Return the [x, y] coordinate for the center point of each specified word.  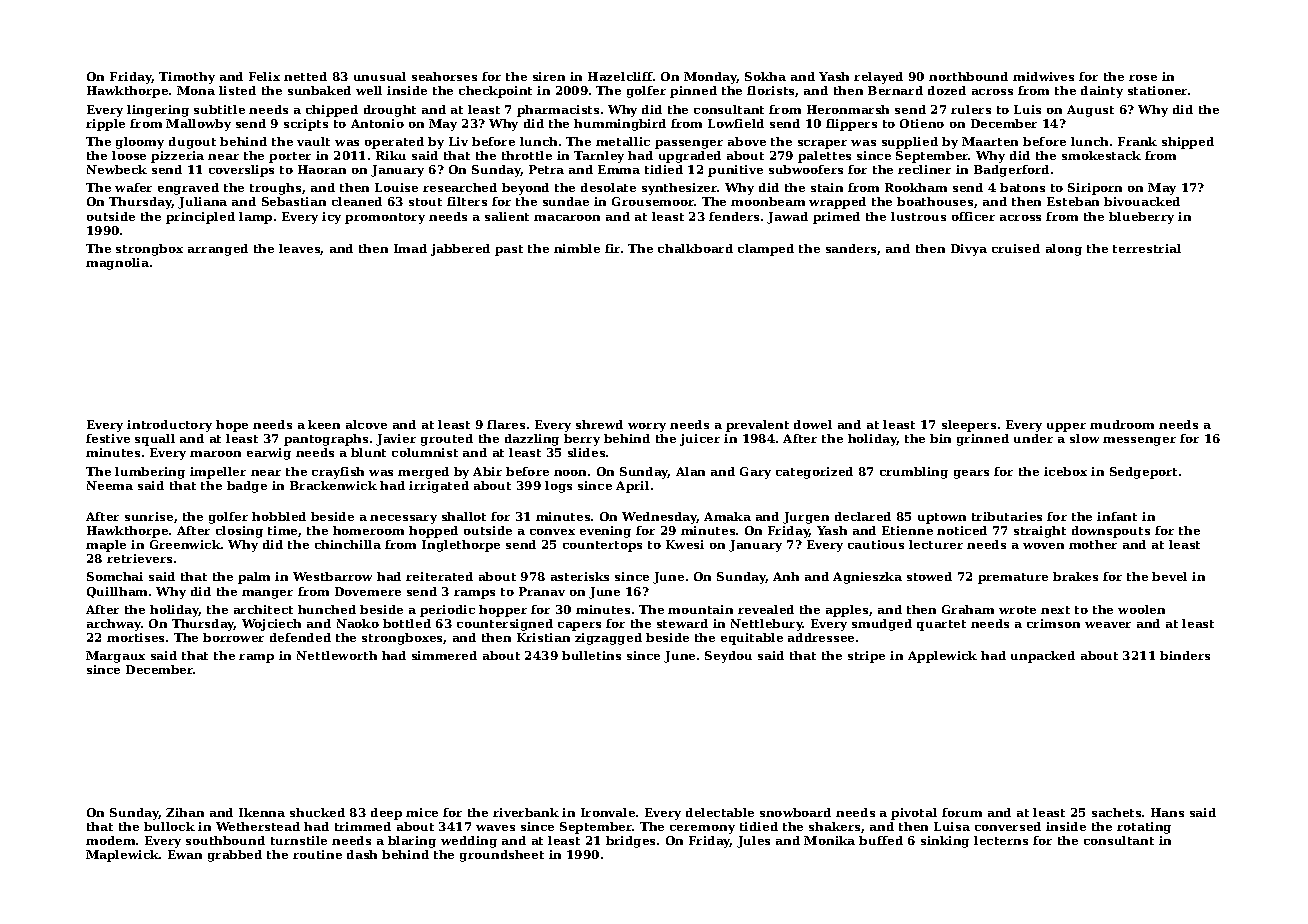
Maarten [990, 141]
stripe [866, 657]
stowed [929, 576]
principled [200, 218]
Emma [619, 169]
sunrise [149, 516]
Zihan [185, 812]
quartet [941, 625]
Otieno [922, 123]
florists [770, 90]
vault [313, 141]
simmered [444, 655]
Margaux [115, 657]
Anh [786, 576]
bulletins [591, 655]
